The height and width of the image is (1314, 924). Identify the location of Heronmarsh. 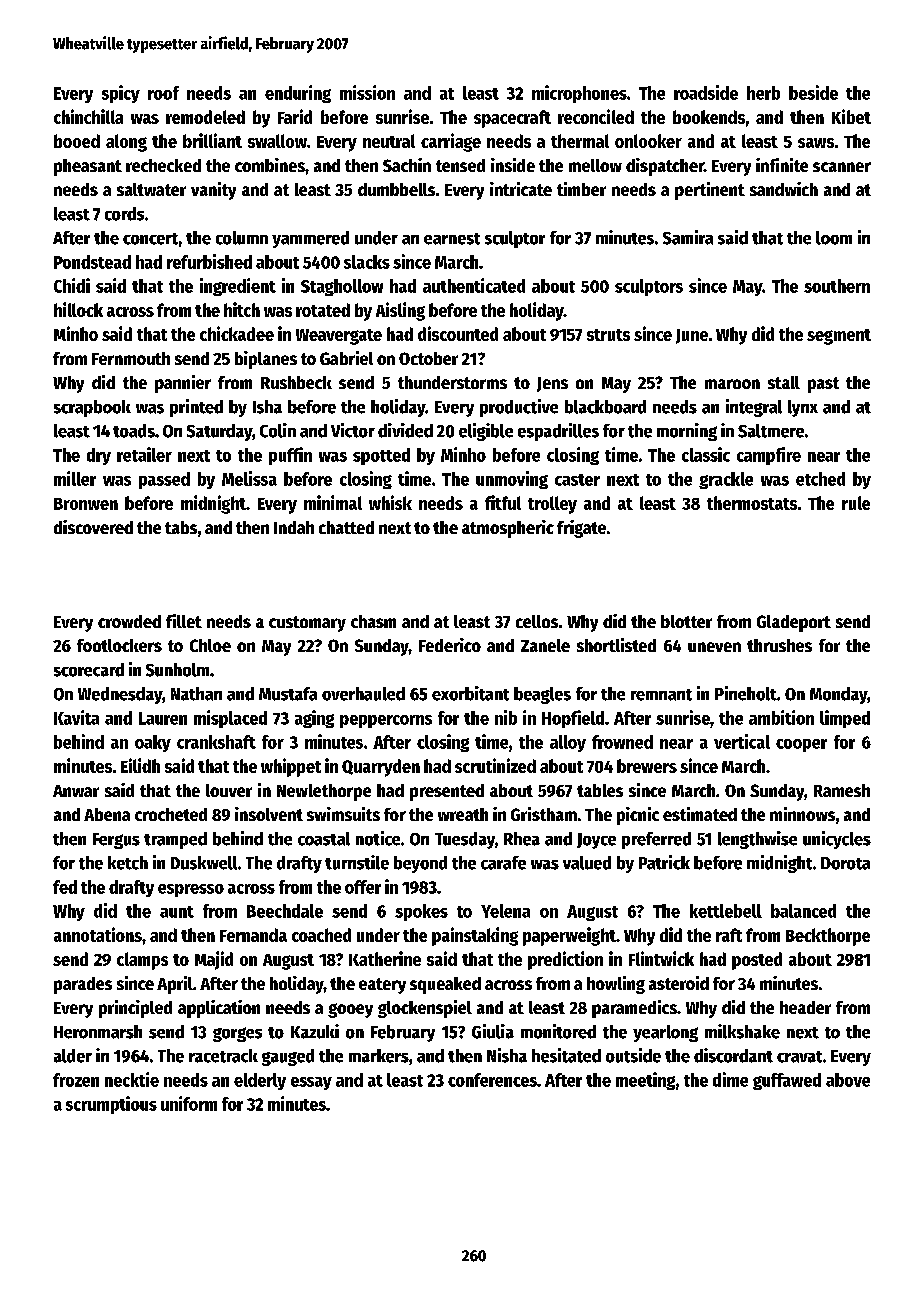
(98, 1032).
